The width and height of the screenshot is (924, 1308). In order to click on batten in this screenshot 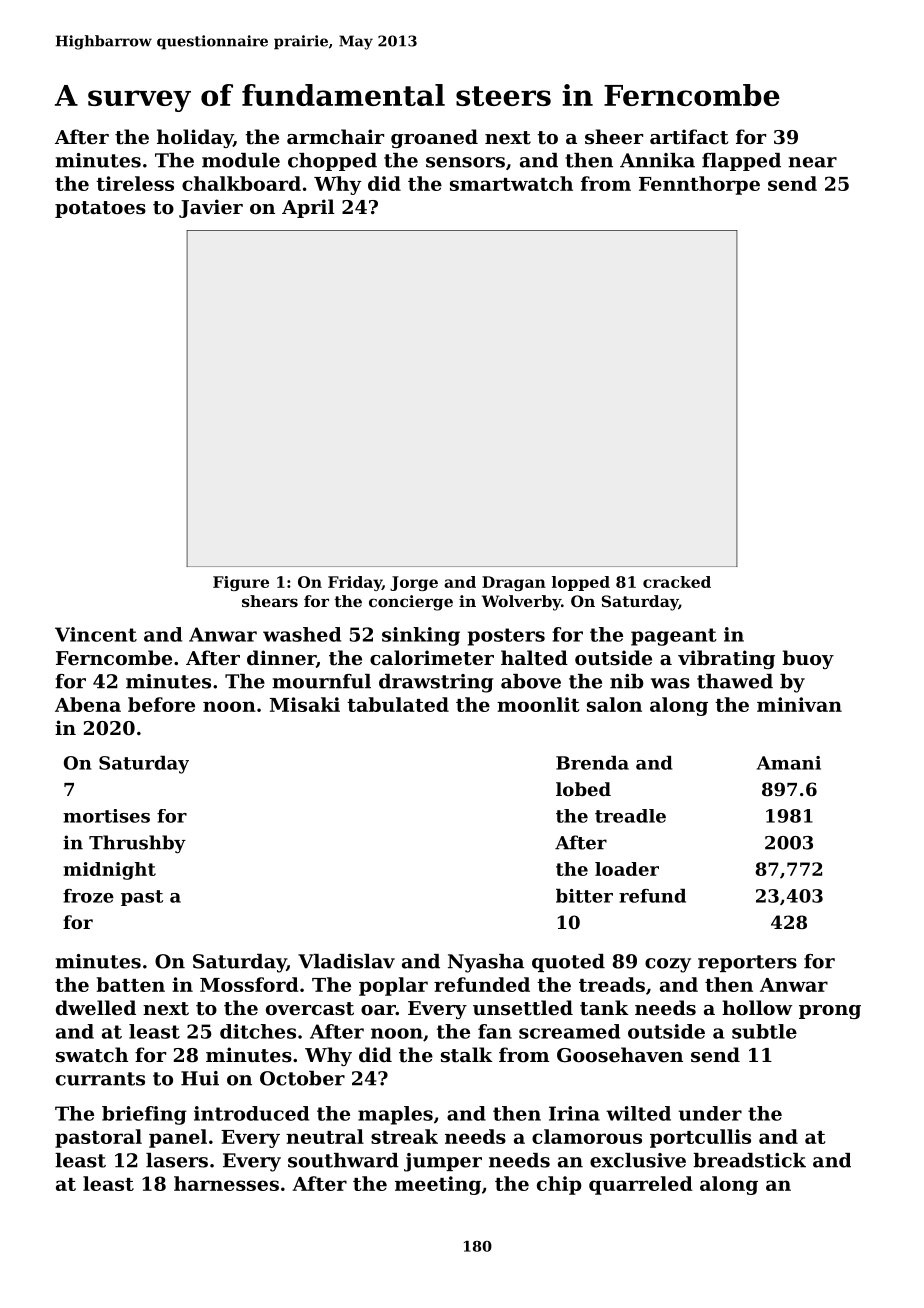, I will do `click(131, 984)`.
